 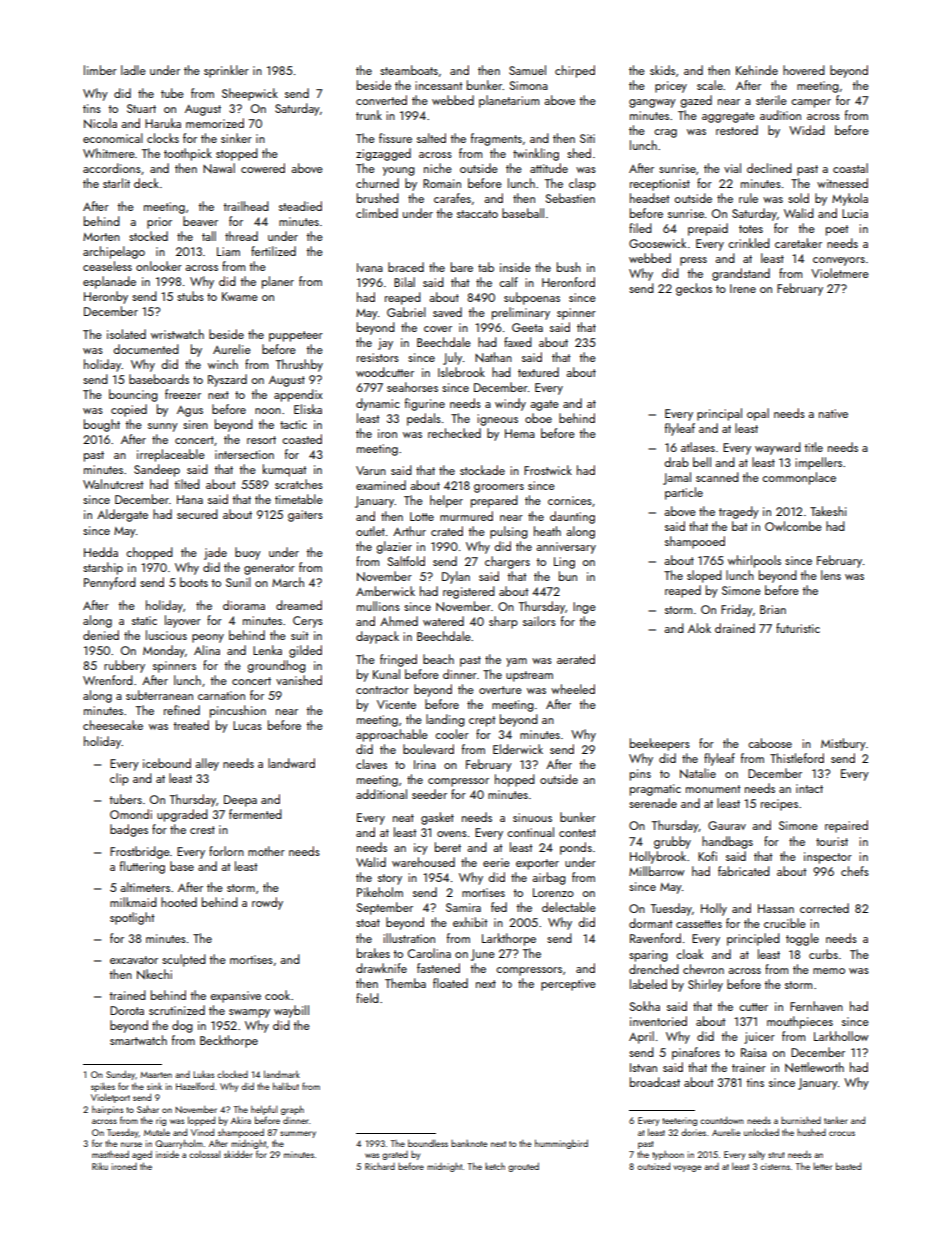 I want to click on bouncing, so click(x=133, y=395).
